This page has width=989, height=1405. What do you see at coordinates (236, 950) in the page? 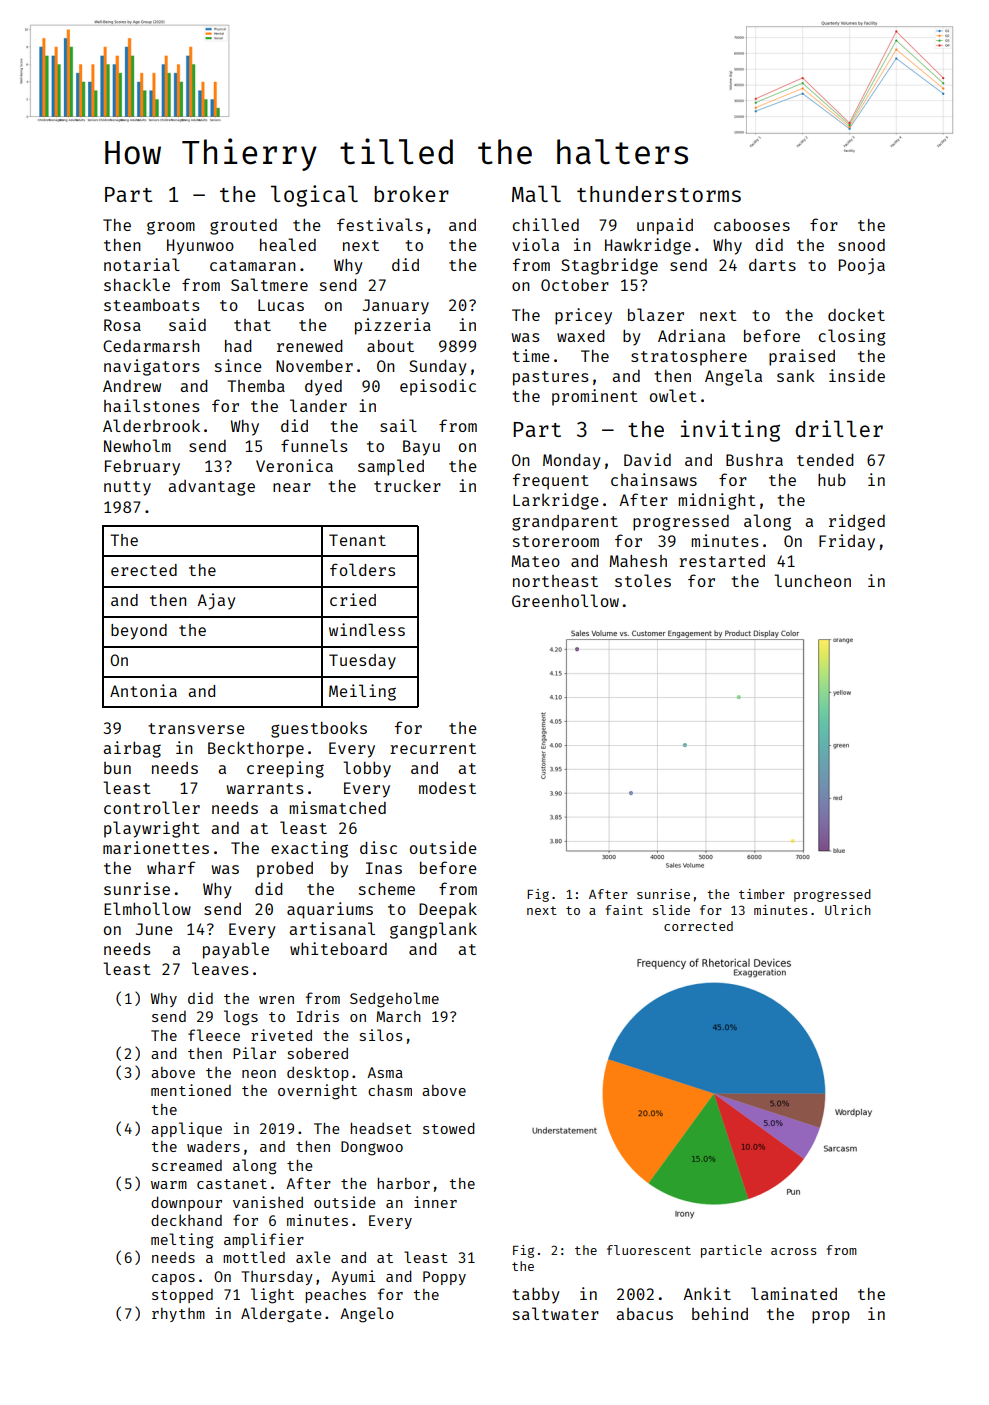
I see `payable` at bounding box center [236, 950].
